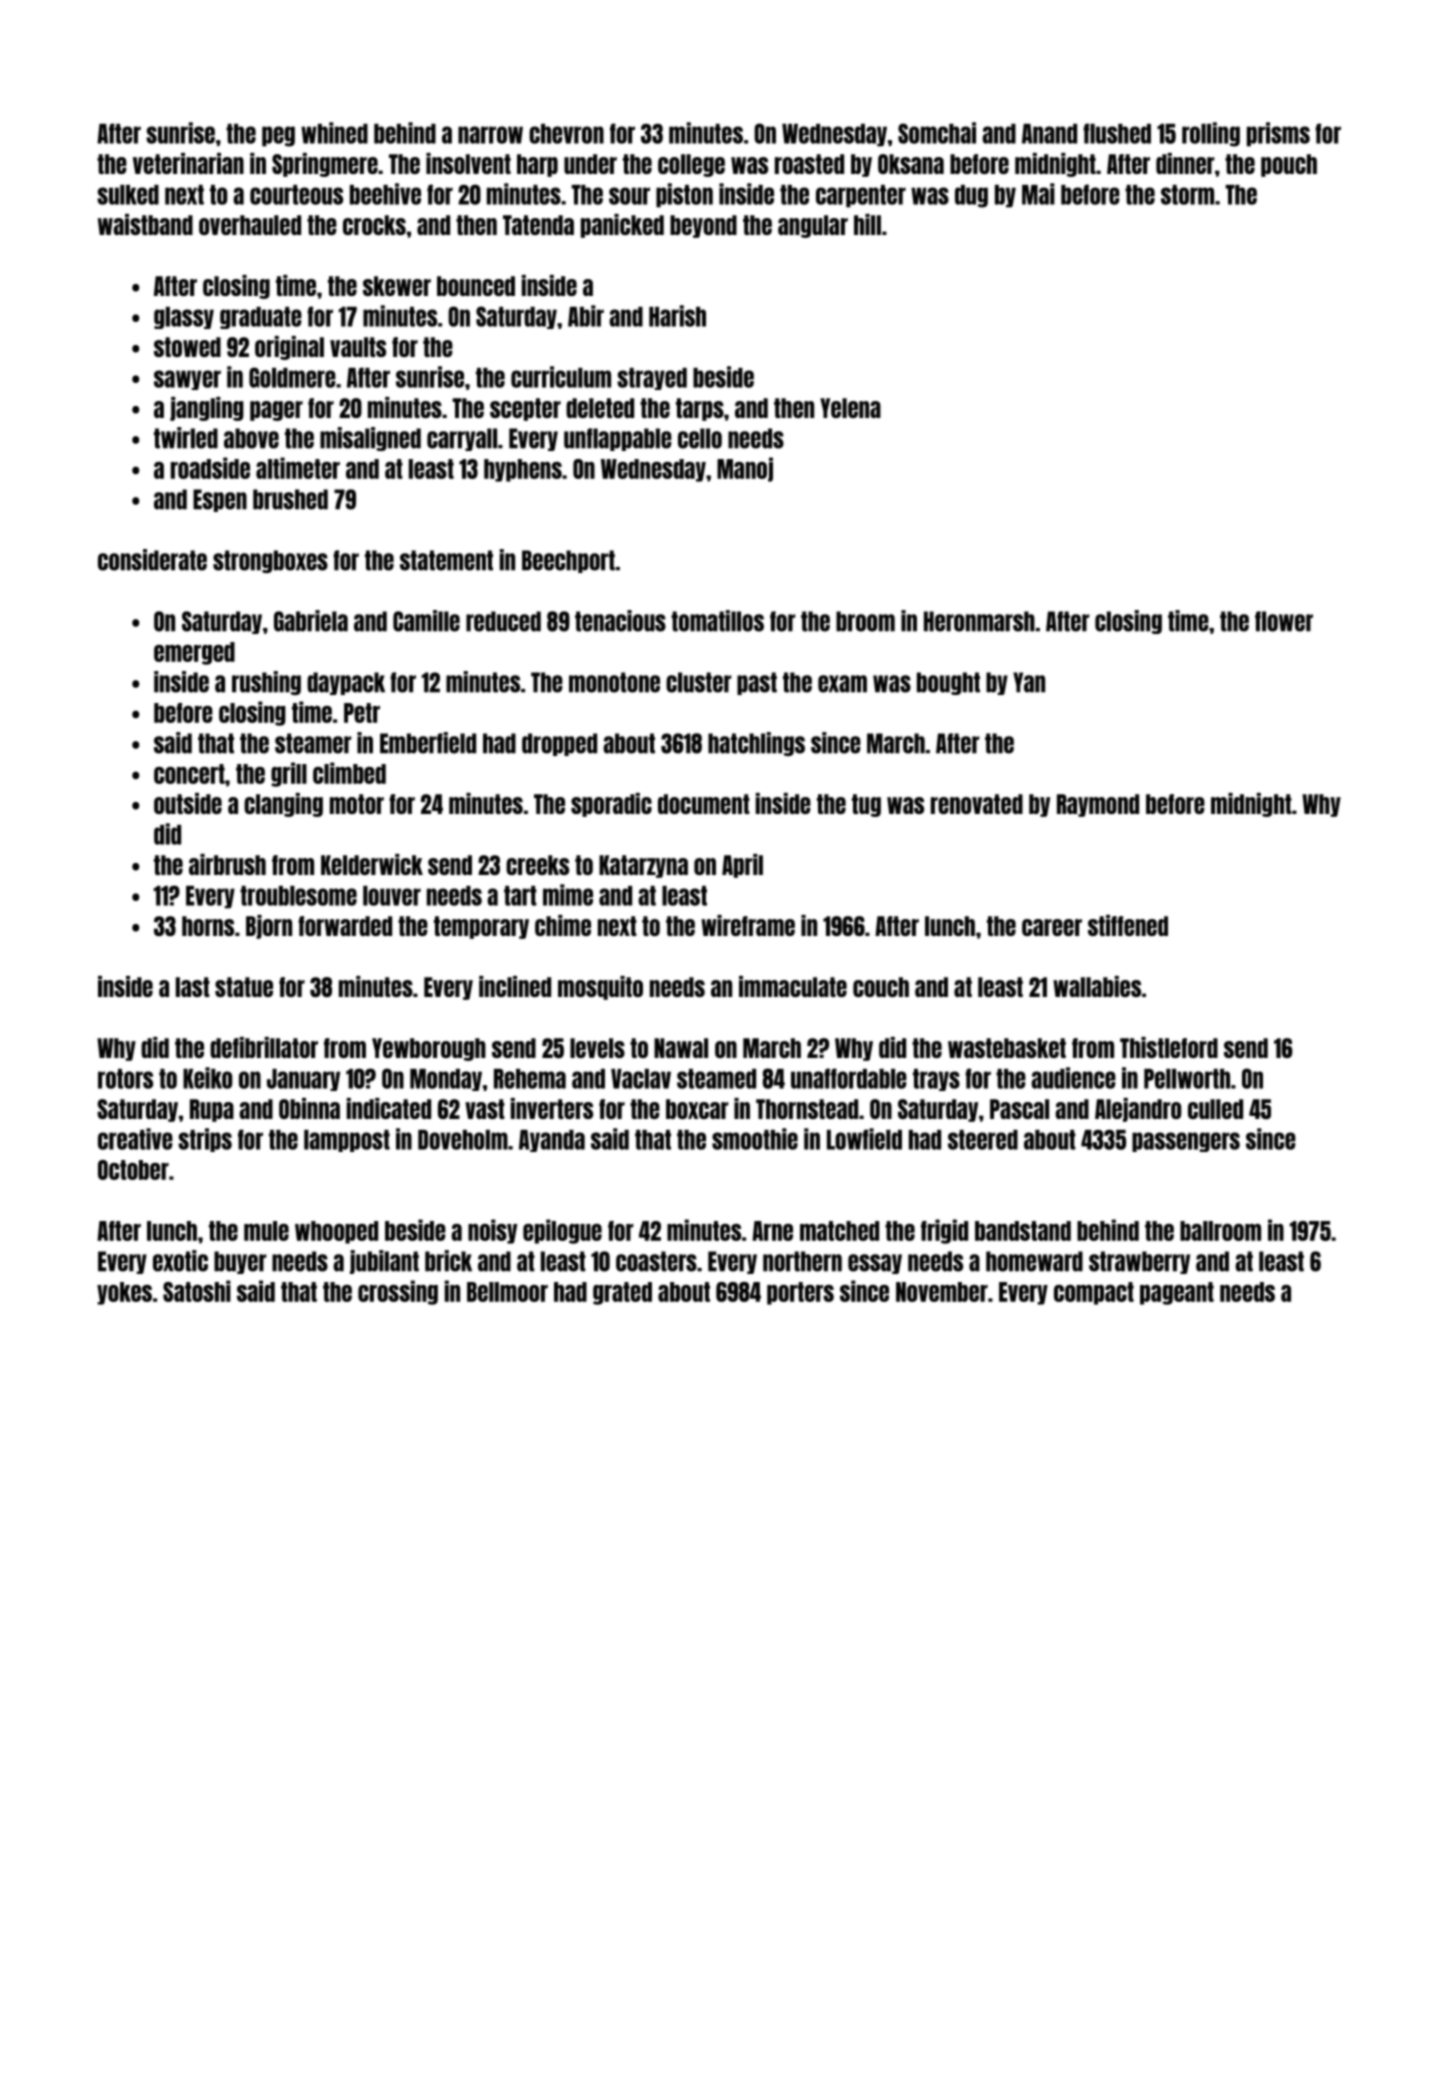  Describe the element at coordinates (566, 134) in the image. I see `chevron` at that location.
